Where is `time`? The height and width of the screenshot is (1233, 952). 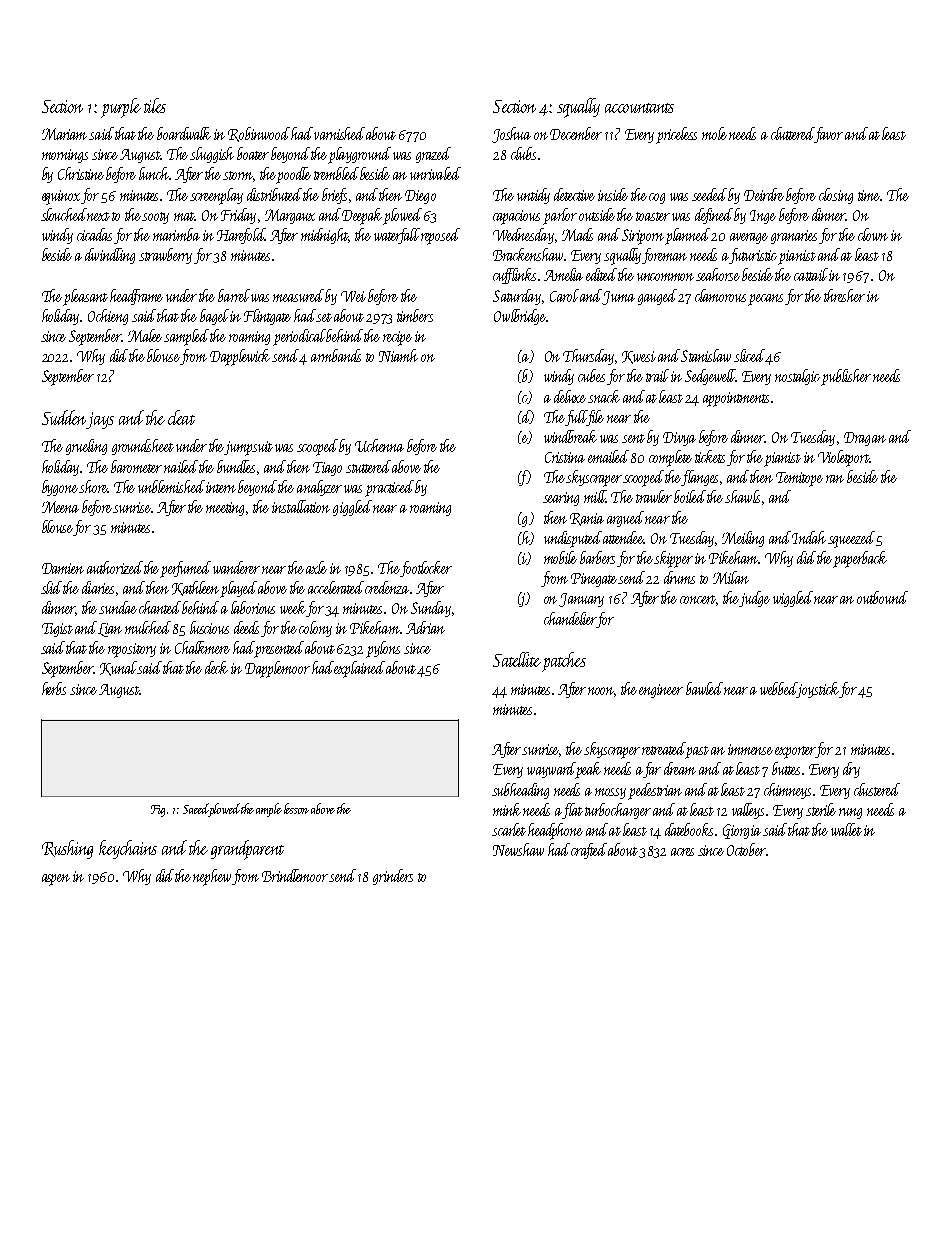 time is located at coordinates (869, 195).
